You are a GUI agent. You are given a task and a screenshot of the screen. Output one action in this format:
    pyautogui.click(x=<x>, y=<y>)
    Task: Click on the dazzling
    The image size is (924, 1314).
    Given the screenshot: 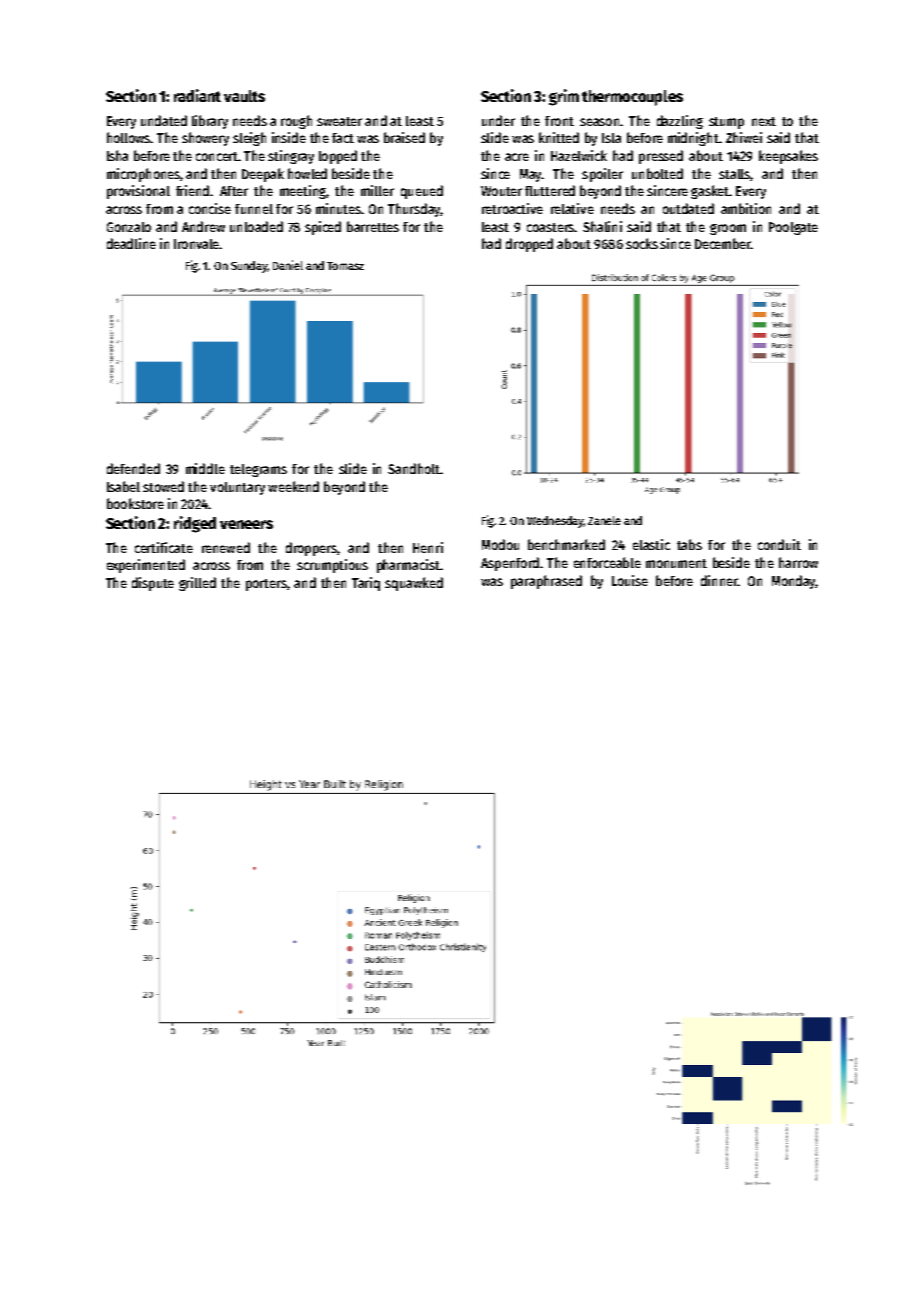 What is the action you would take?
    pyautogui.click(x=680, y=122)
